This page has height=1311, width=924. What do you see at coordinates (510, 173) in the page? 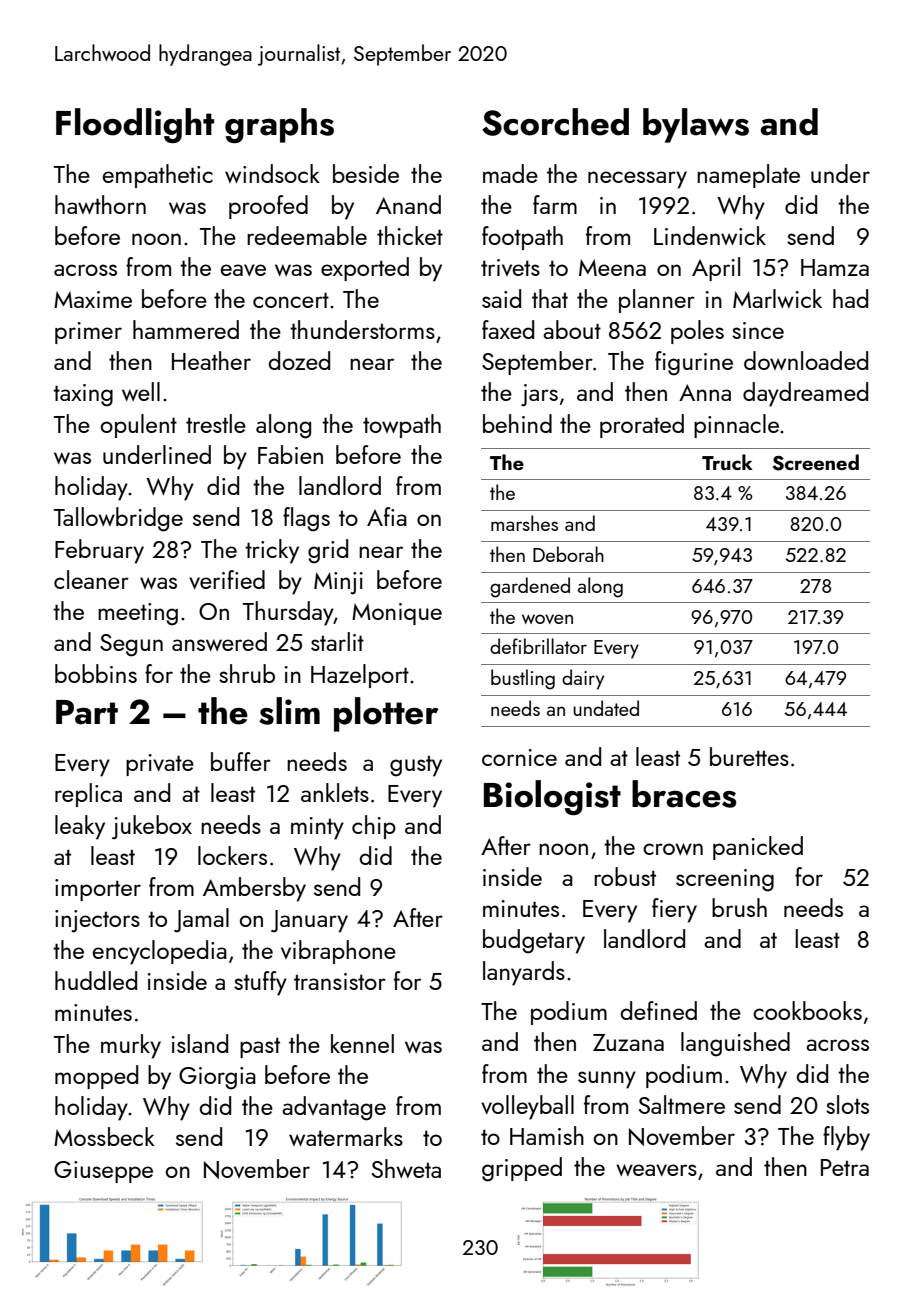
I see `made` at bounding box center [510, 173].
